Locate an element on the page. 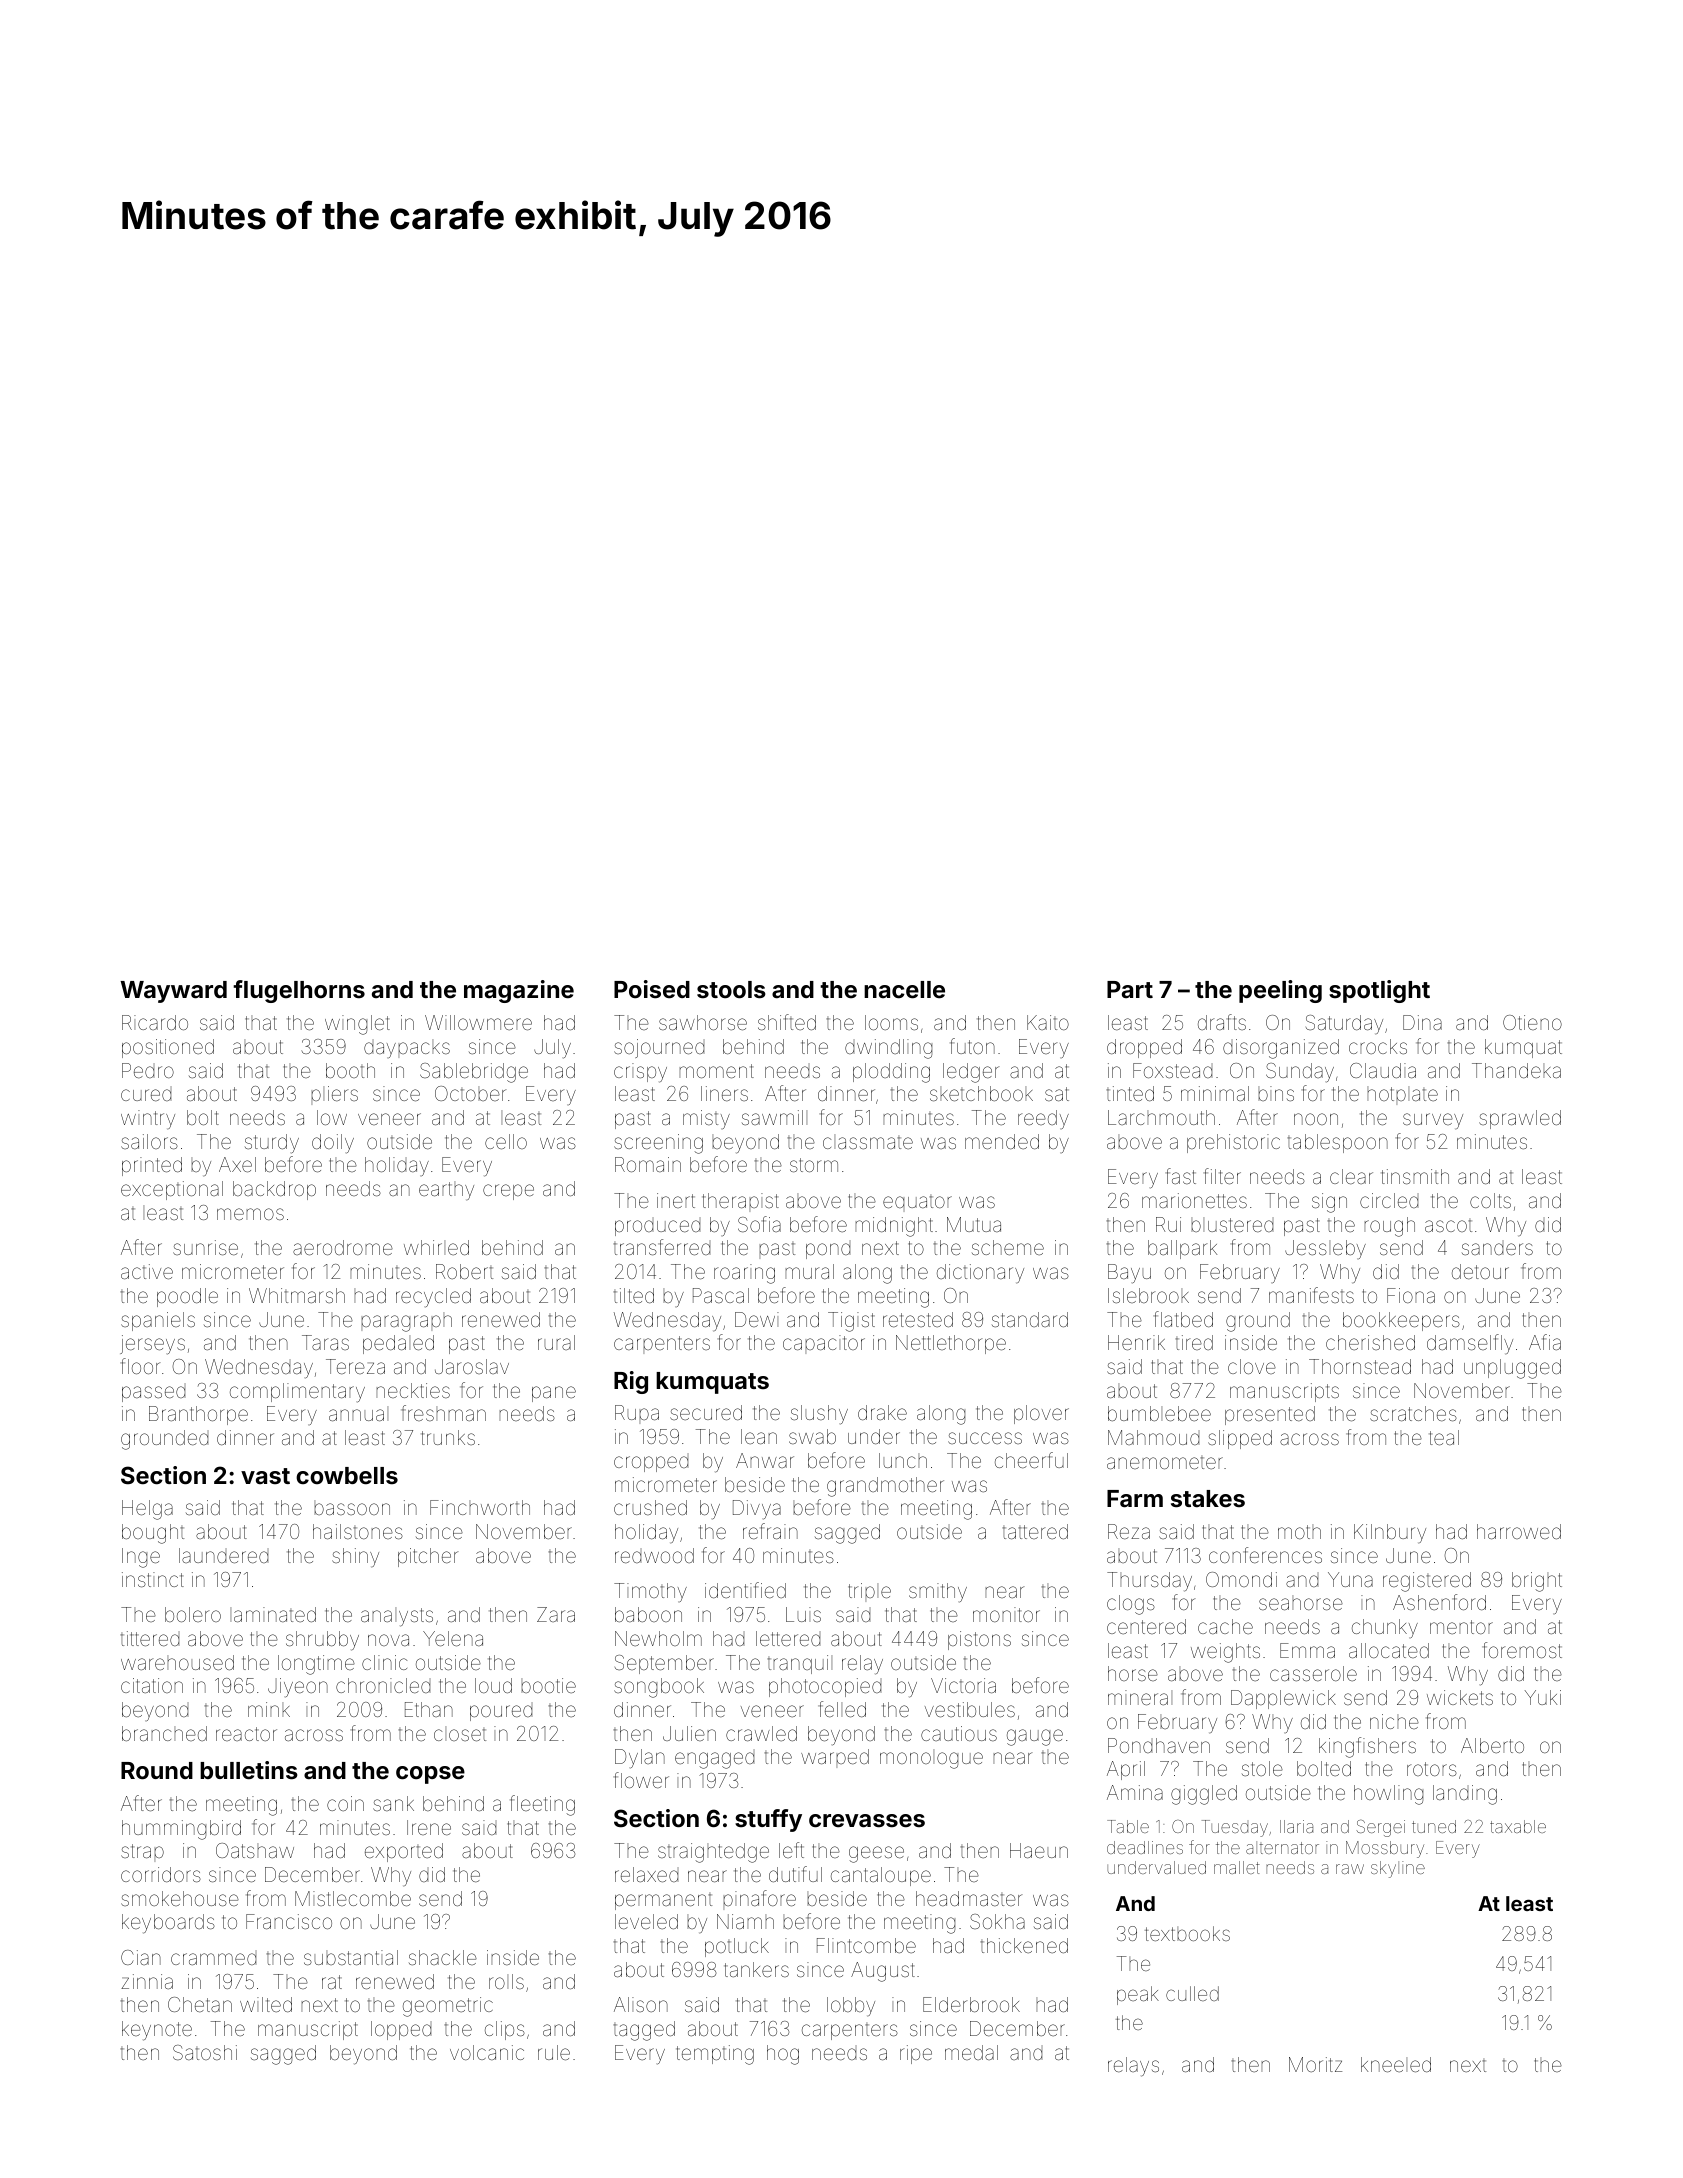 Image resolution: width=1683 pixels, height=2178 pixels. disorganized is located at coordinates (1281, 1049).
